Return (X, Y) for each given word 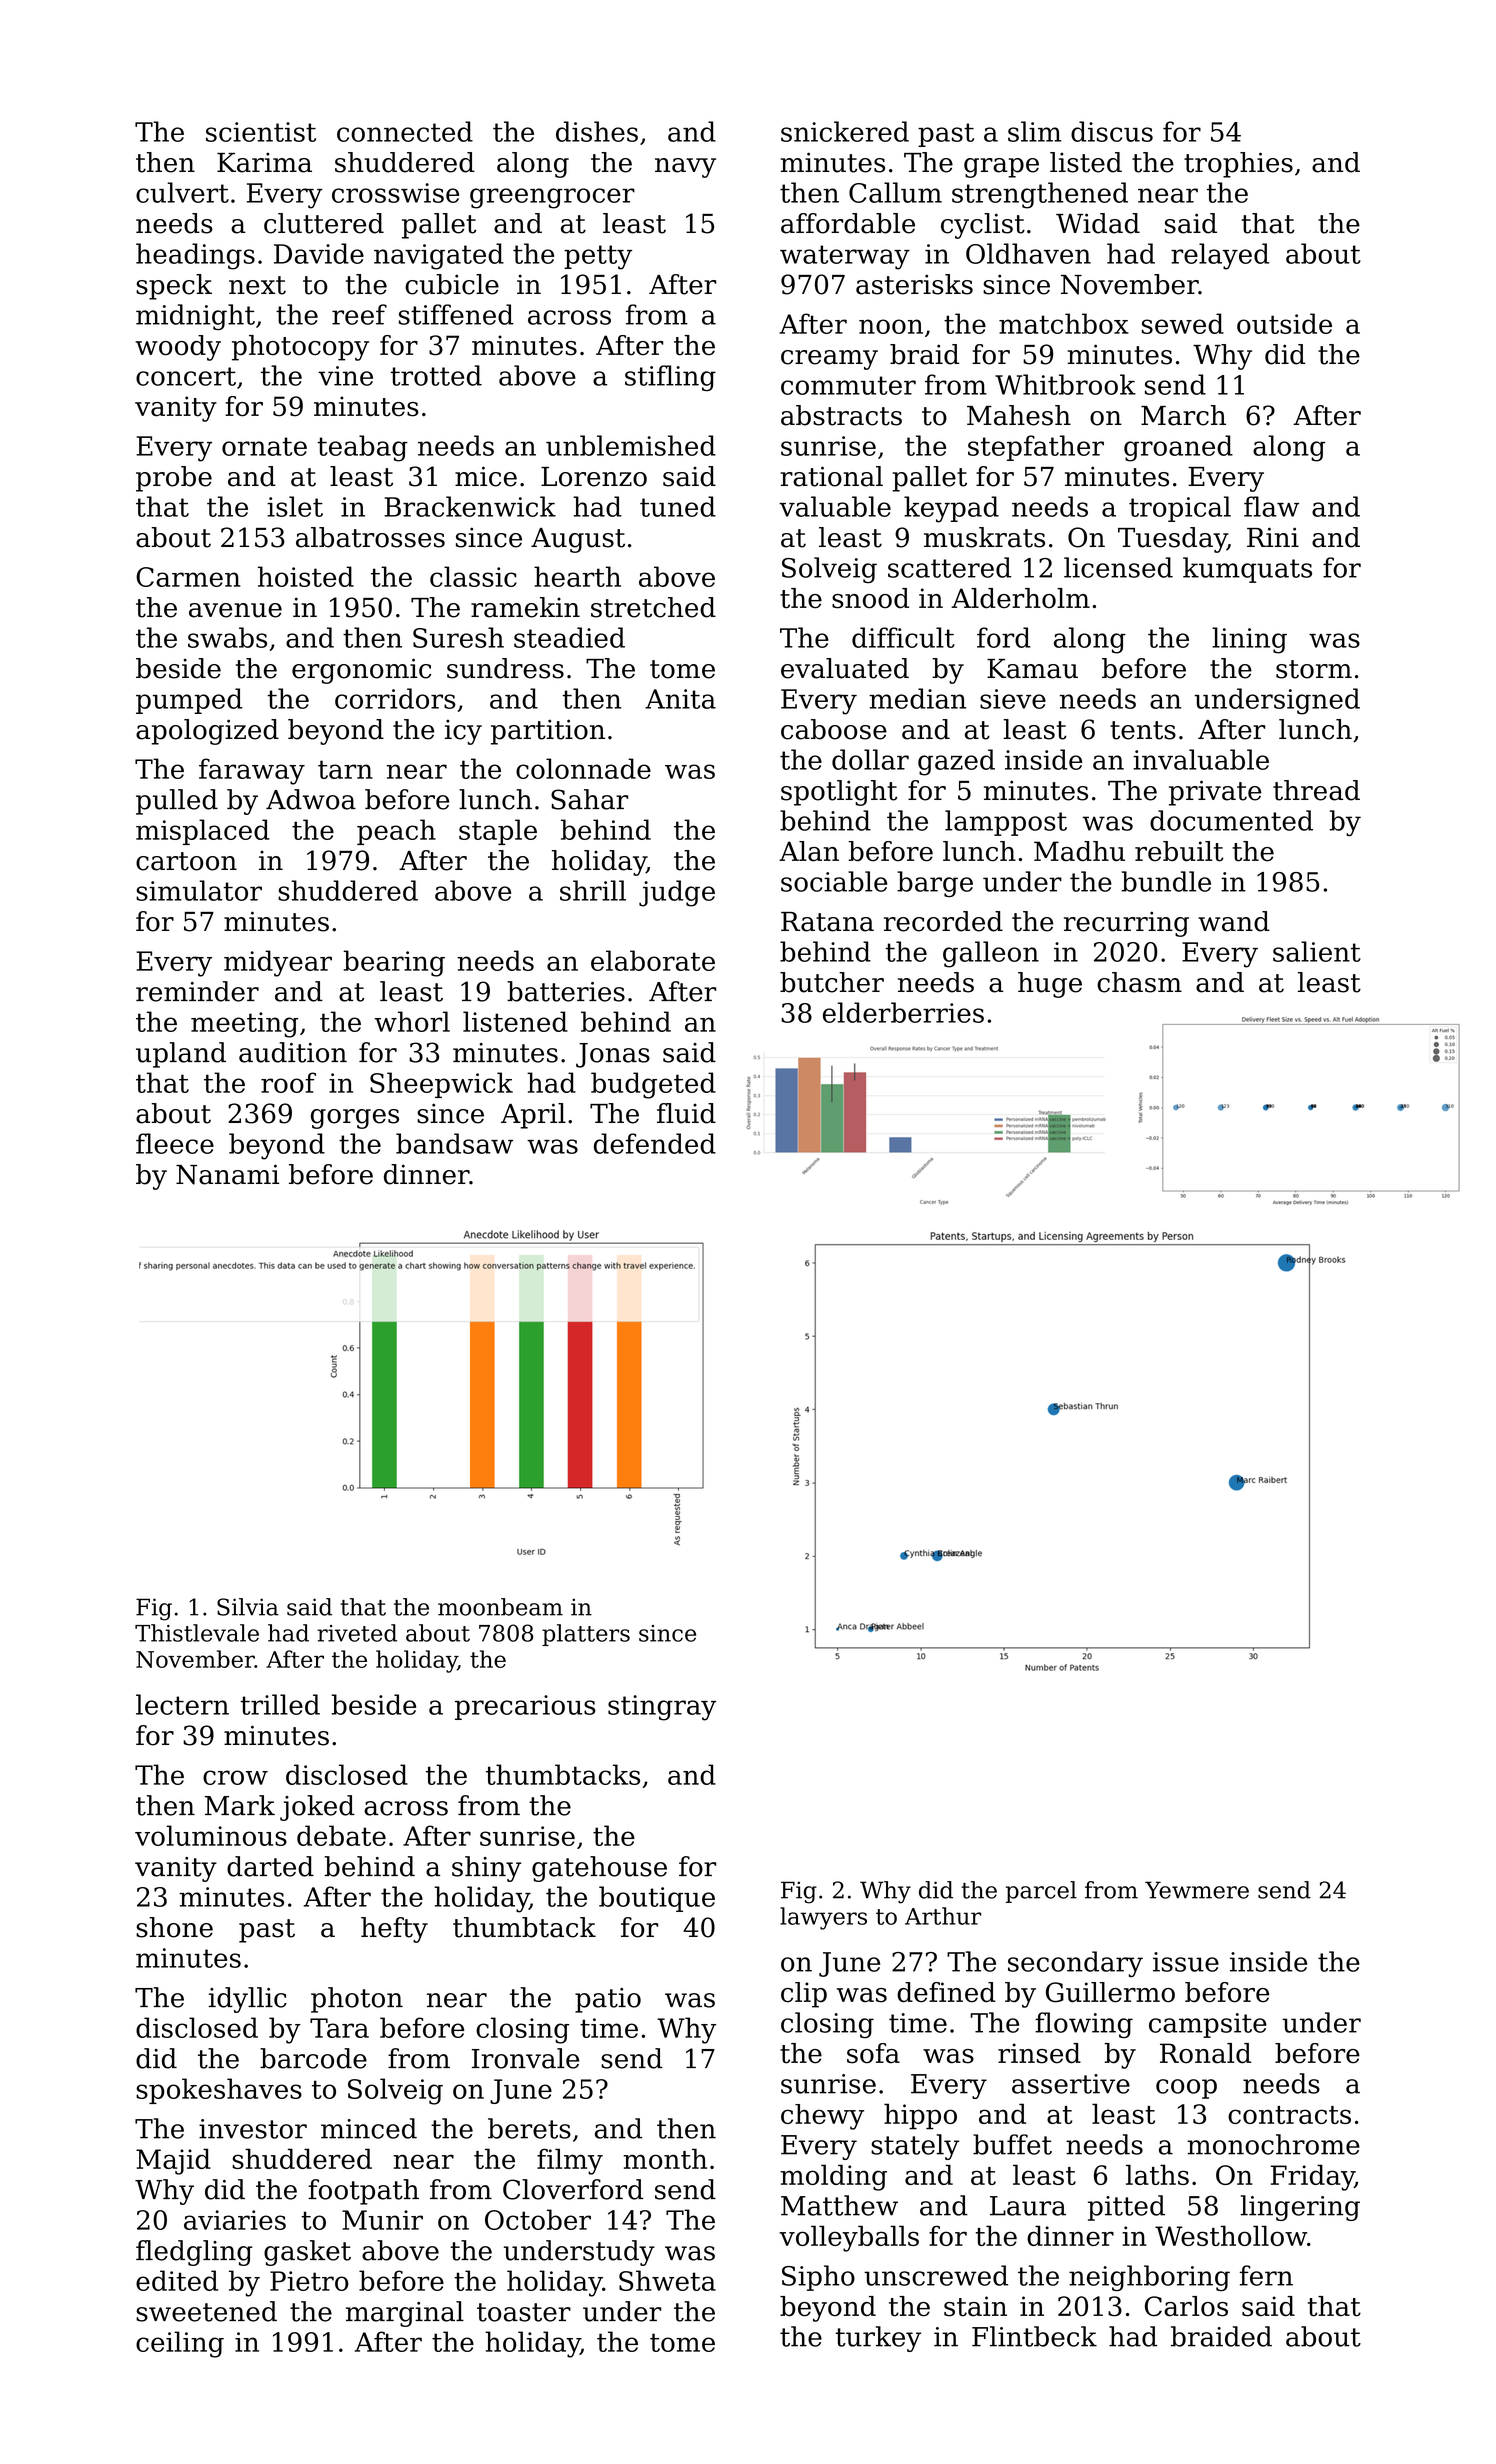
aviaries (235, 2220)
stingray (662, 1708)
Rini (1273, 537)
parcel (1041, 1892)
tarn (345, 769)
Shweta (667, 2280)
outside (1284, 323)
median (917, 698)
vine (345, 376)
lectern (182, 1704)
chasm (1139, 982)
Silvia (248, 1607)
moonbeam (500, 1607)
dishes (597, 131)
